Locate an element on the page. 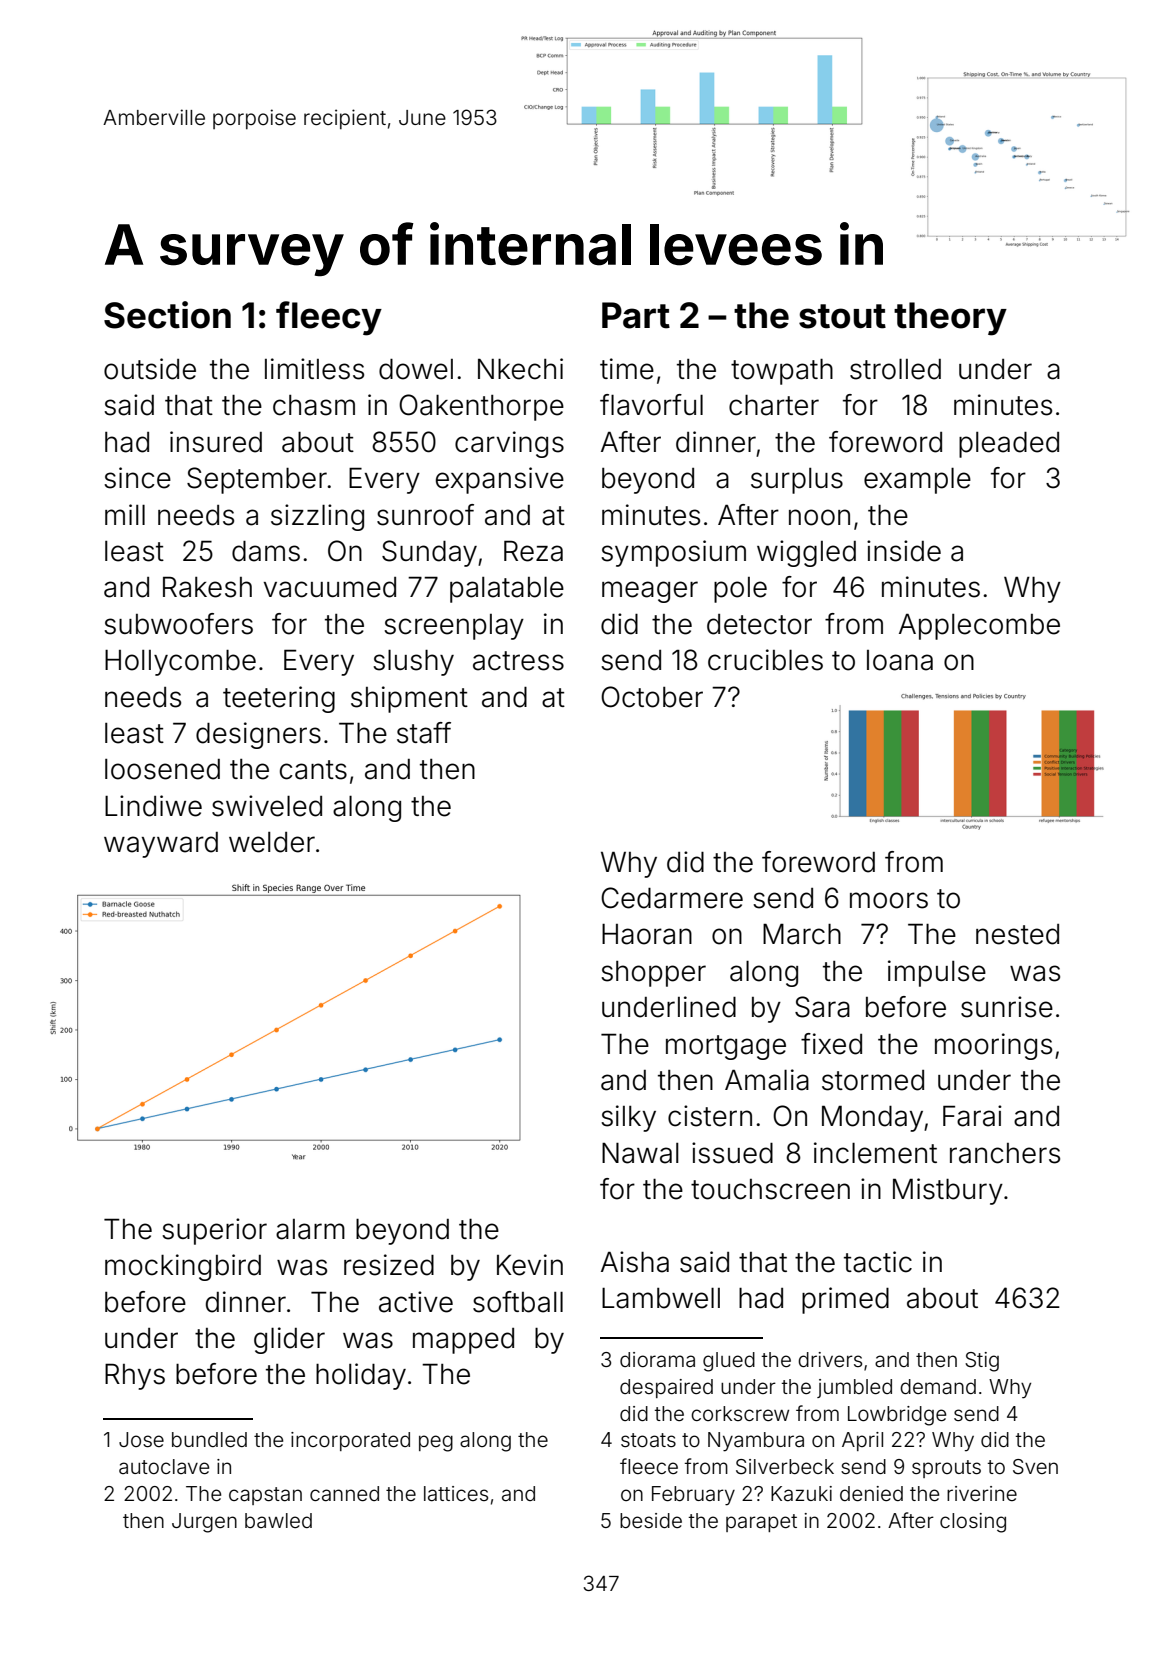 This image has height=1654, width=1165. bawled is located at coordinates (278, 1520).
